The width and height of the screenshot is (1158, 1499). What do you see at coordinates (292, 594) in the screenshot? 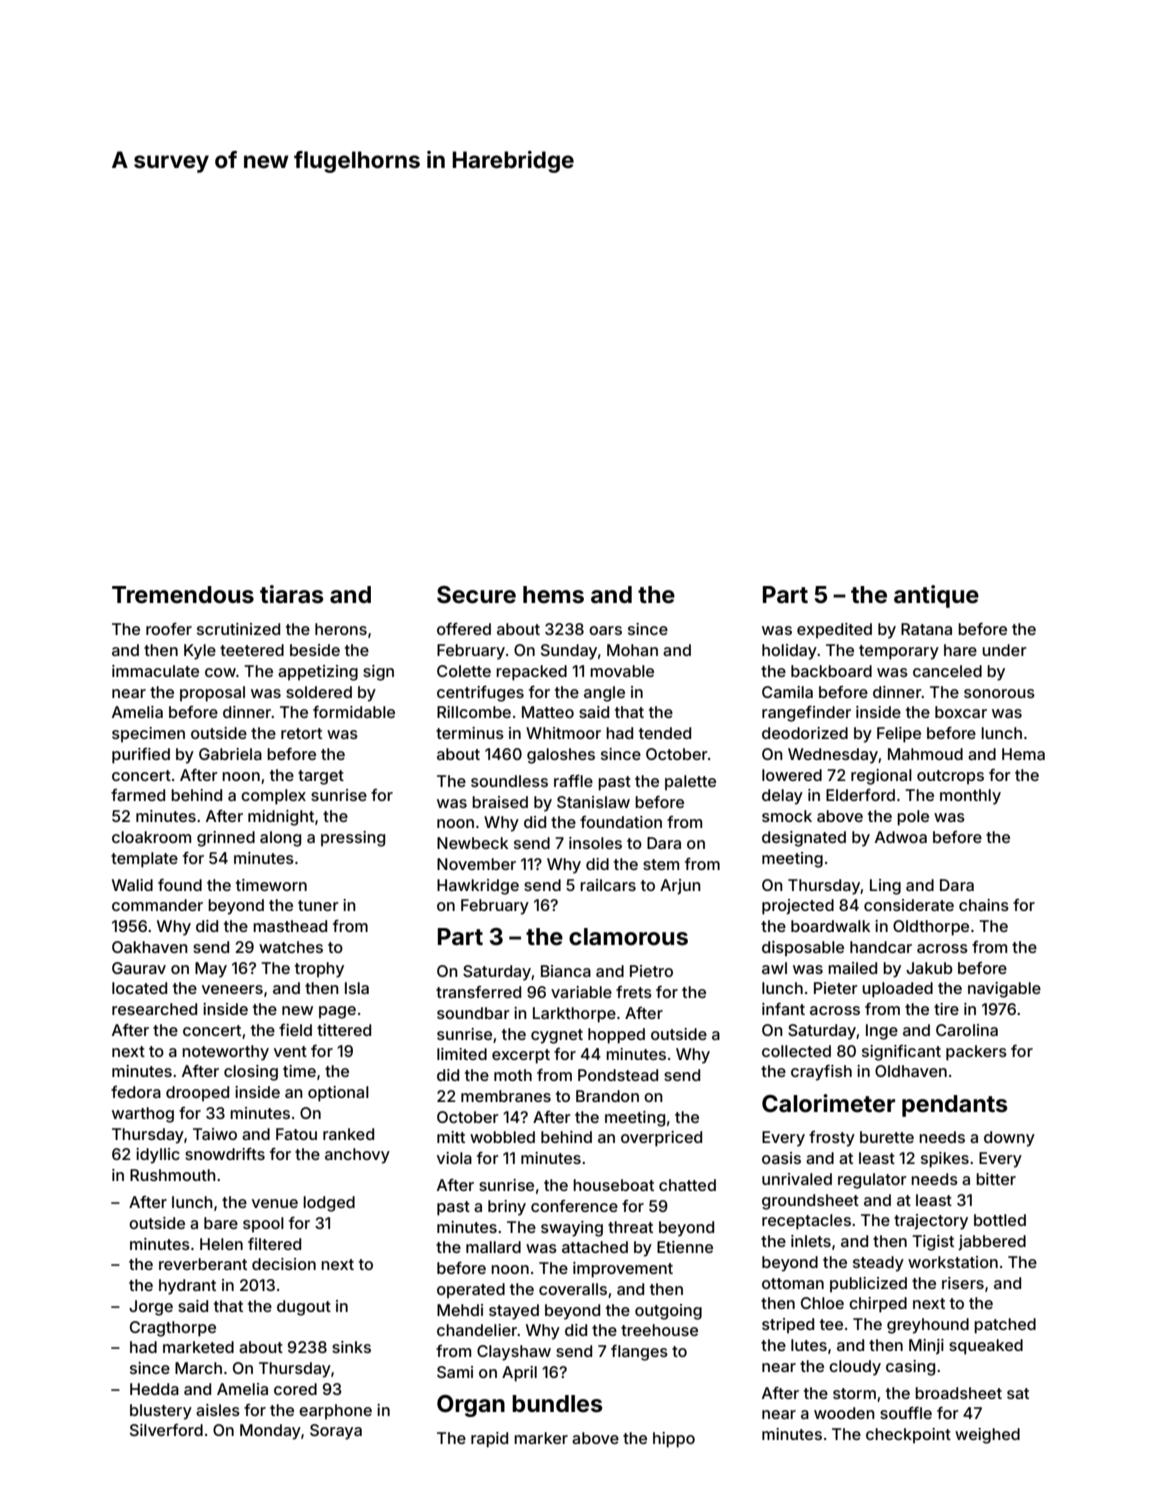
I see `tiaras` at bounding box center [292, 594].
